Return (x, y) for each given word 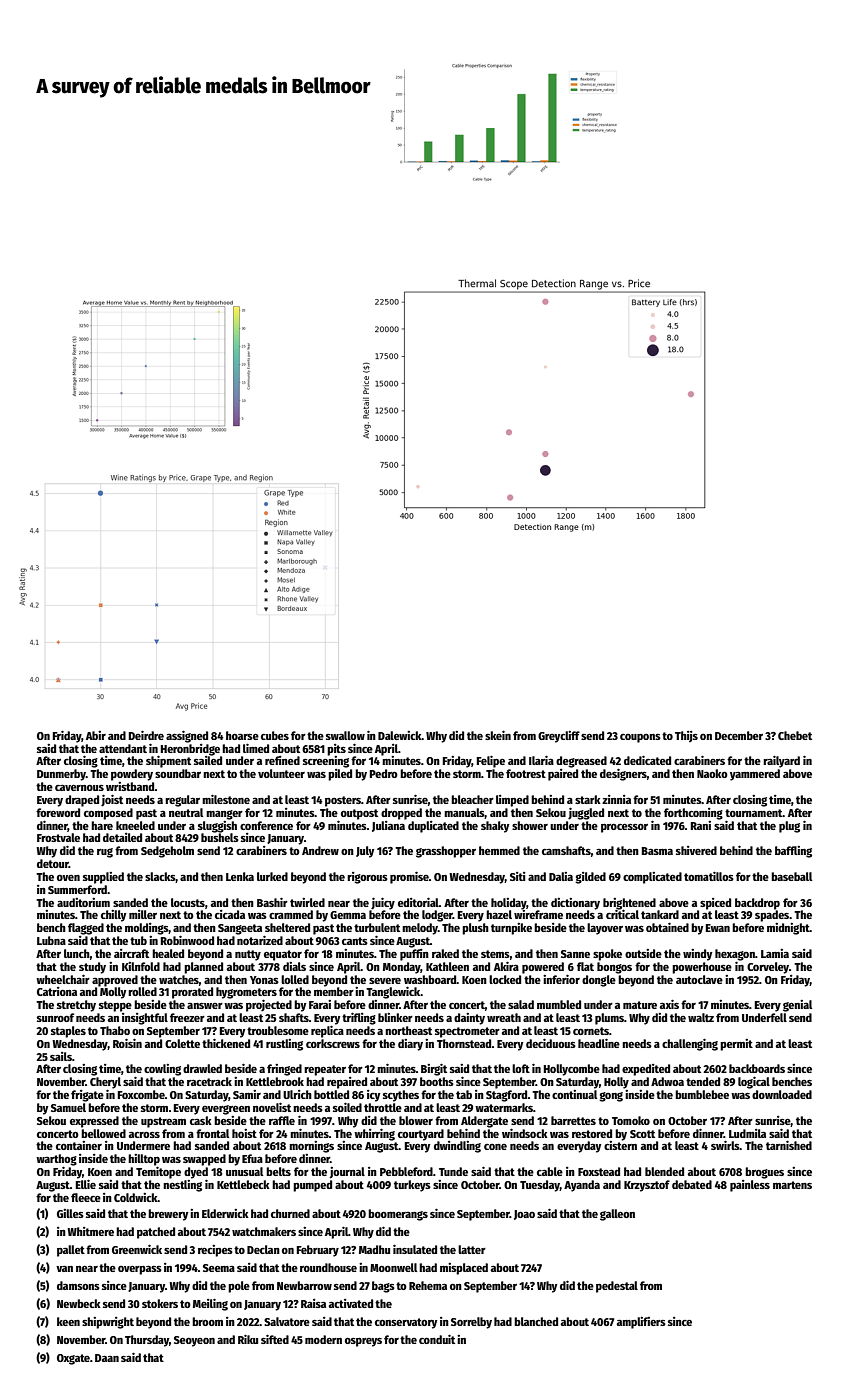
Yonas (264, 980)
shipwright (108, 1323)
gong (611, 1097)
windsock (525, 1133)
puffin (414, 955)
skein (498, 735)
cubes (275, 735)
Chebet (795, 735)
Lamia (775, 953)
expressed (94, 1122)
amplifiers (641, 1323)
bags (383, 1287)
